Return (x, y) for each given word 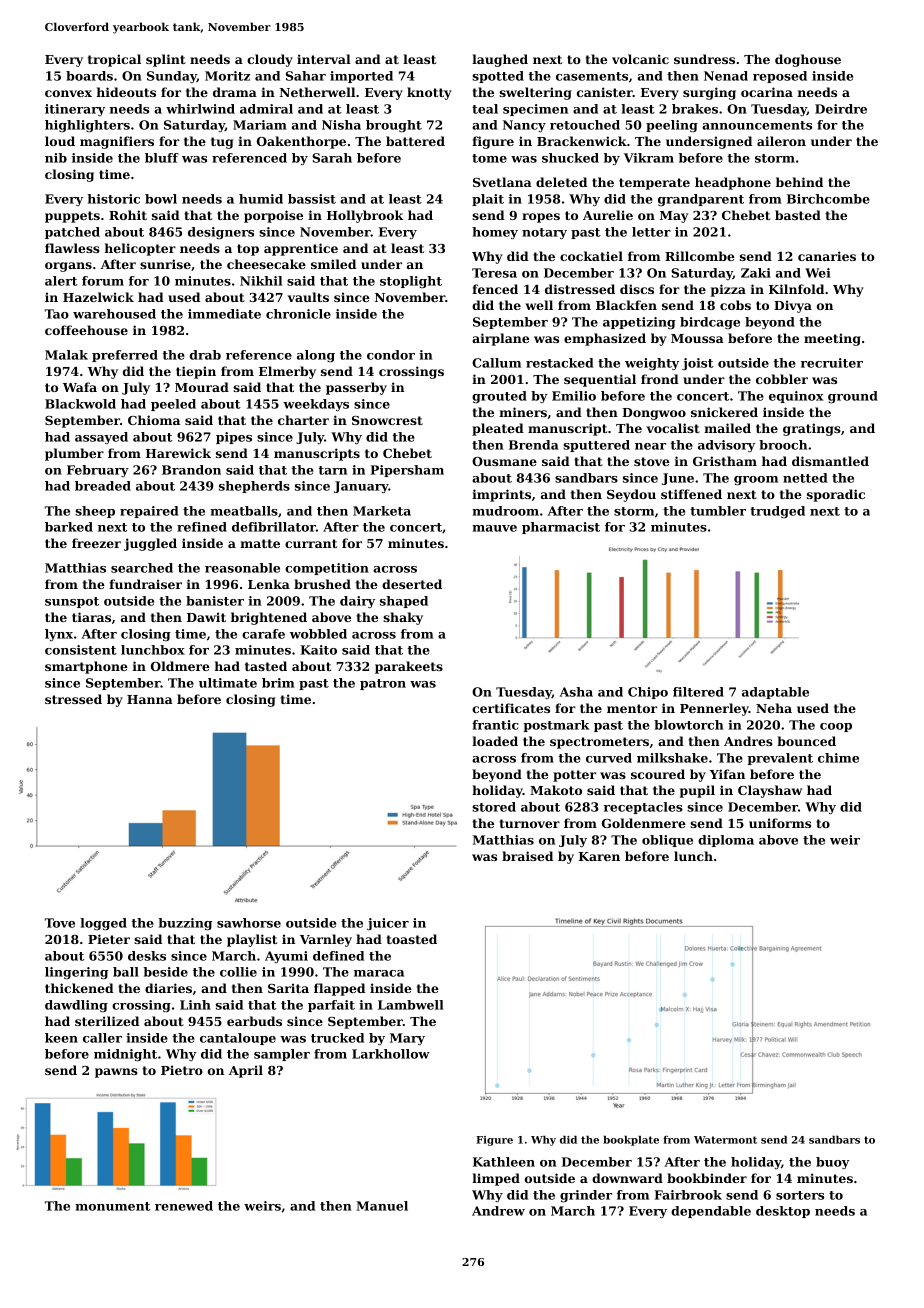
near (650, 446)
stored (494, 807)
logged (103, 924)
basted (798, 215)
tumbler (718, 511)
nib (56, 158)
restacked (560, 363)
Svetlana (502, 182)
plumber (74, 454)
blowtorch (689, 725)
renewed (184, 1206)
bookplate (631, 1140)
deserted (412, 584)
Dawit (206, 617)
